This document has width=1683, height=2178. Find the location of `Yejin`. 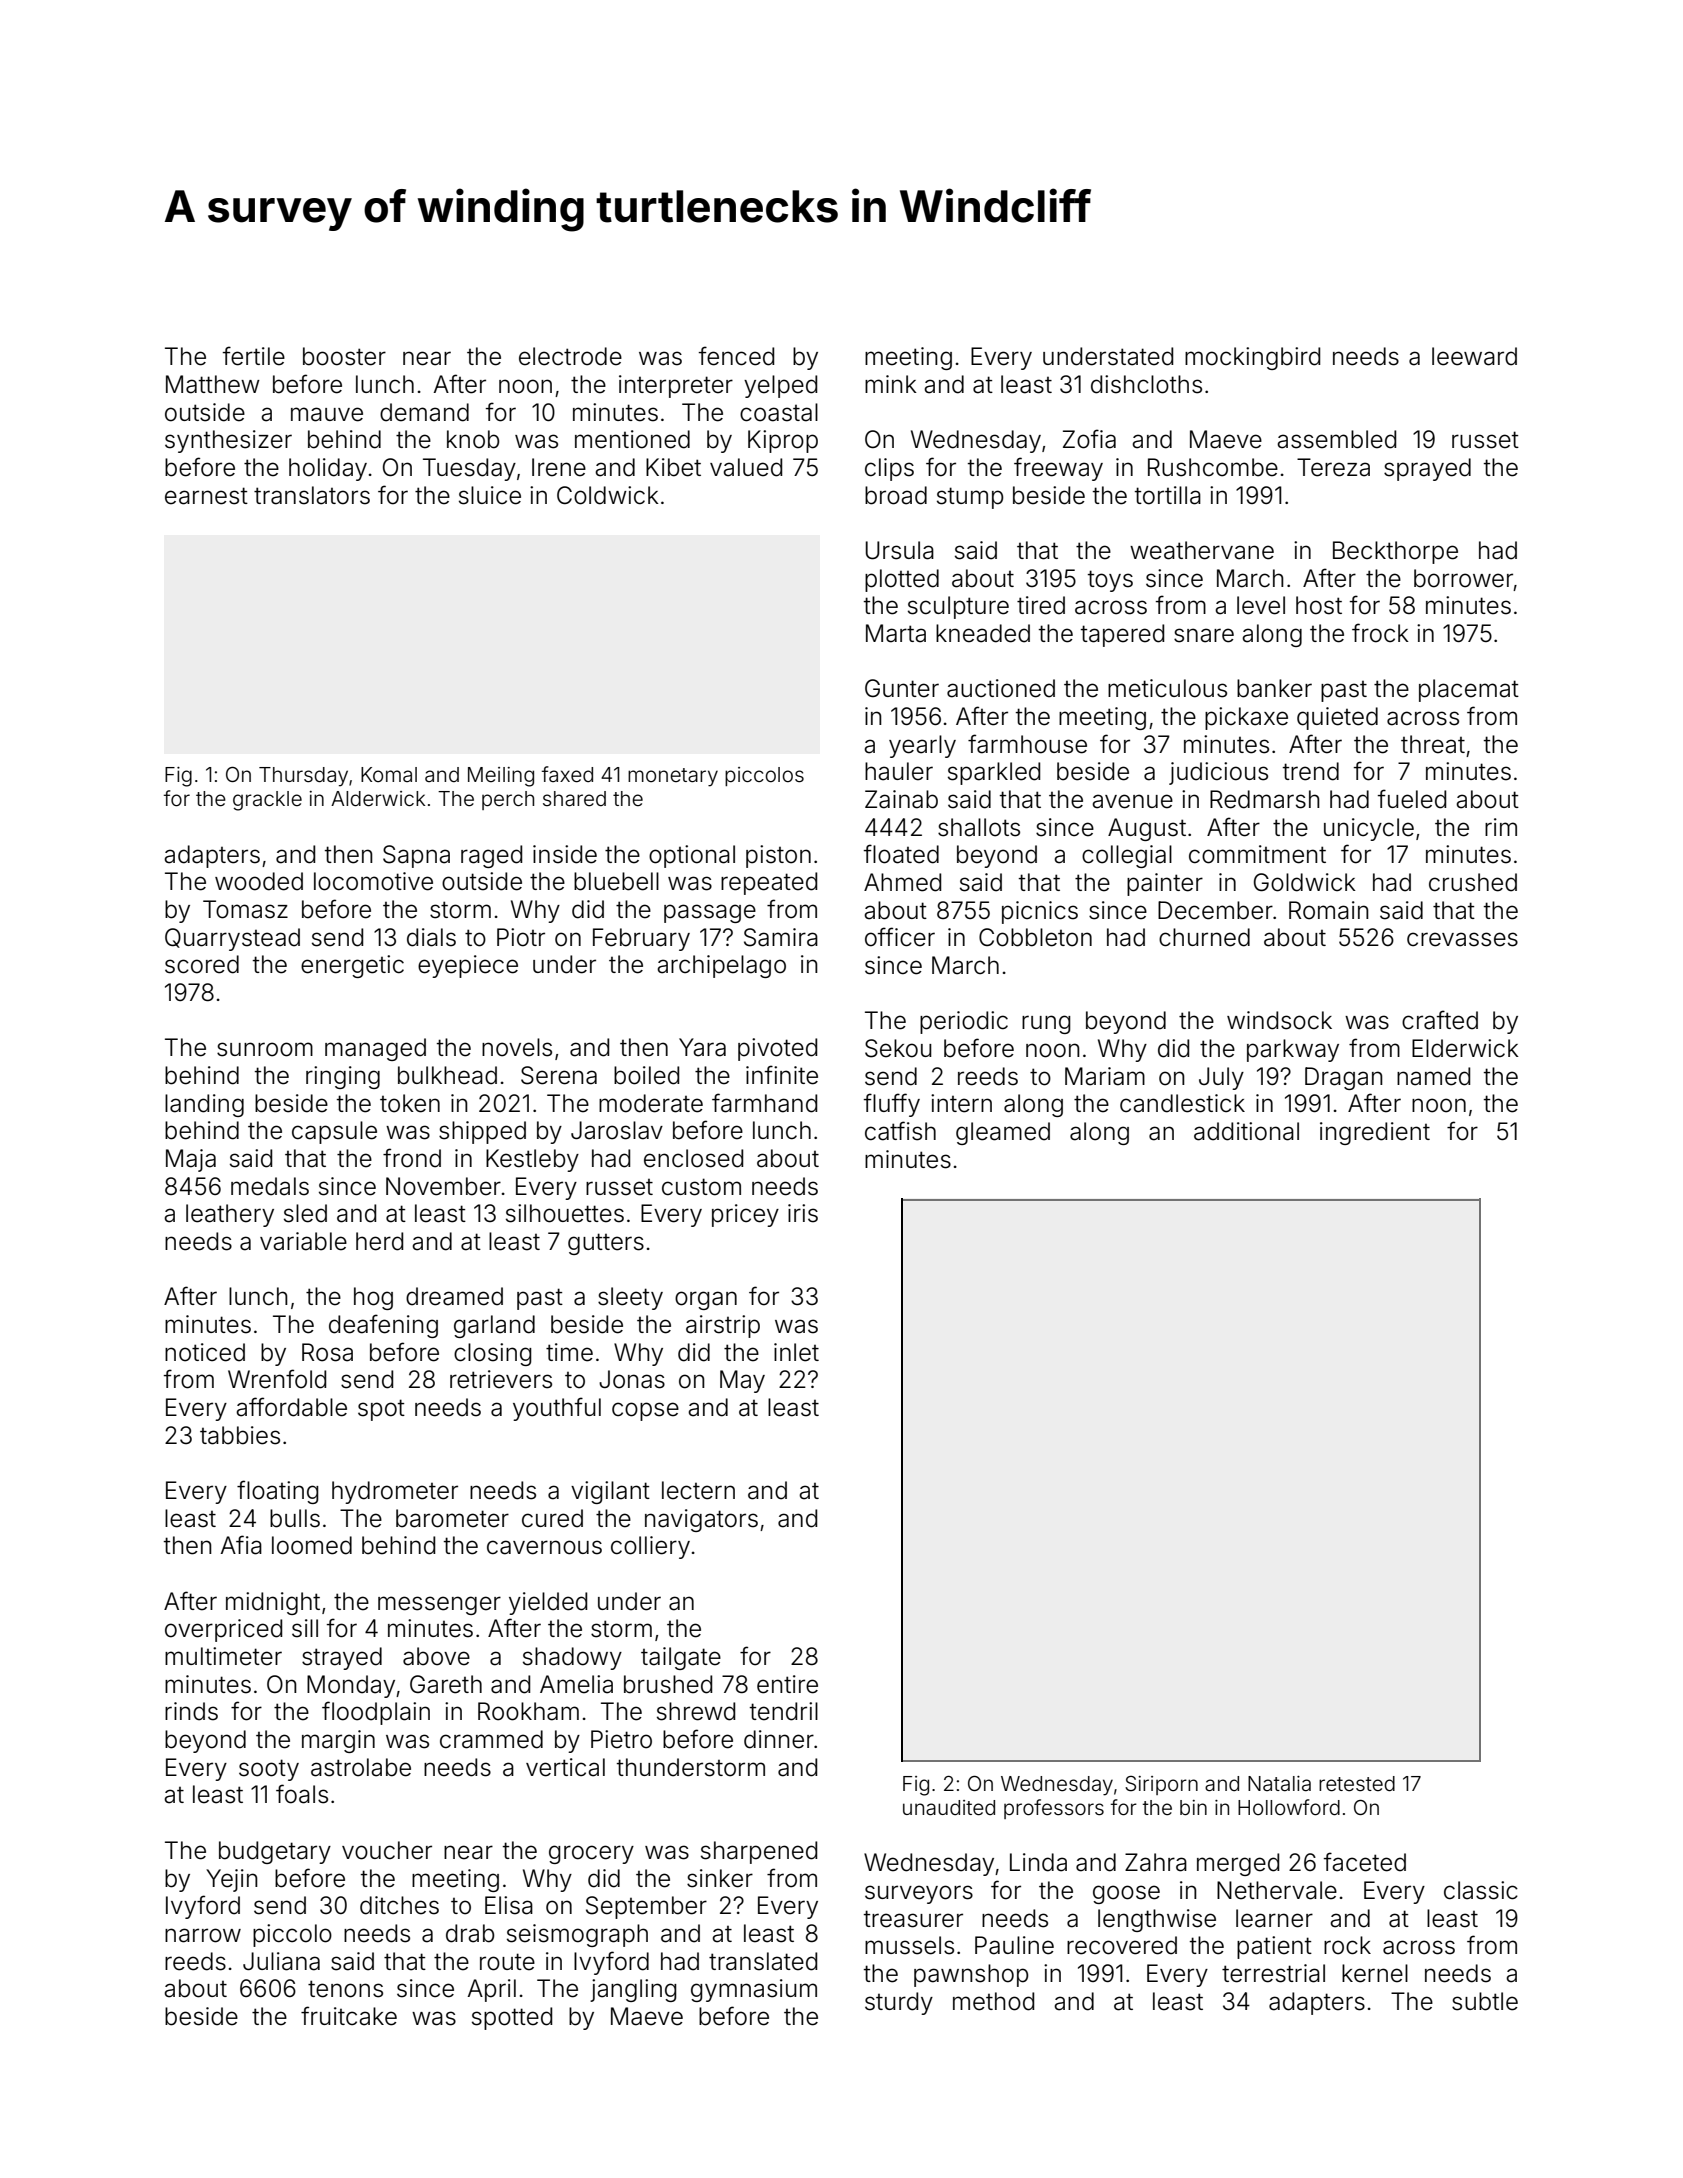

Yejin is located at coordinates (232, 1880).
